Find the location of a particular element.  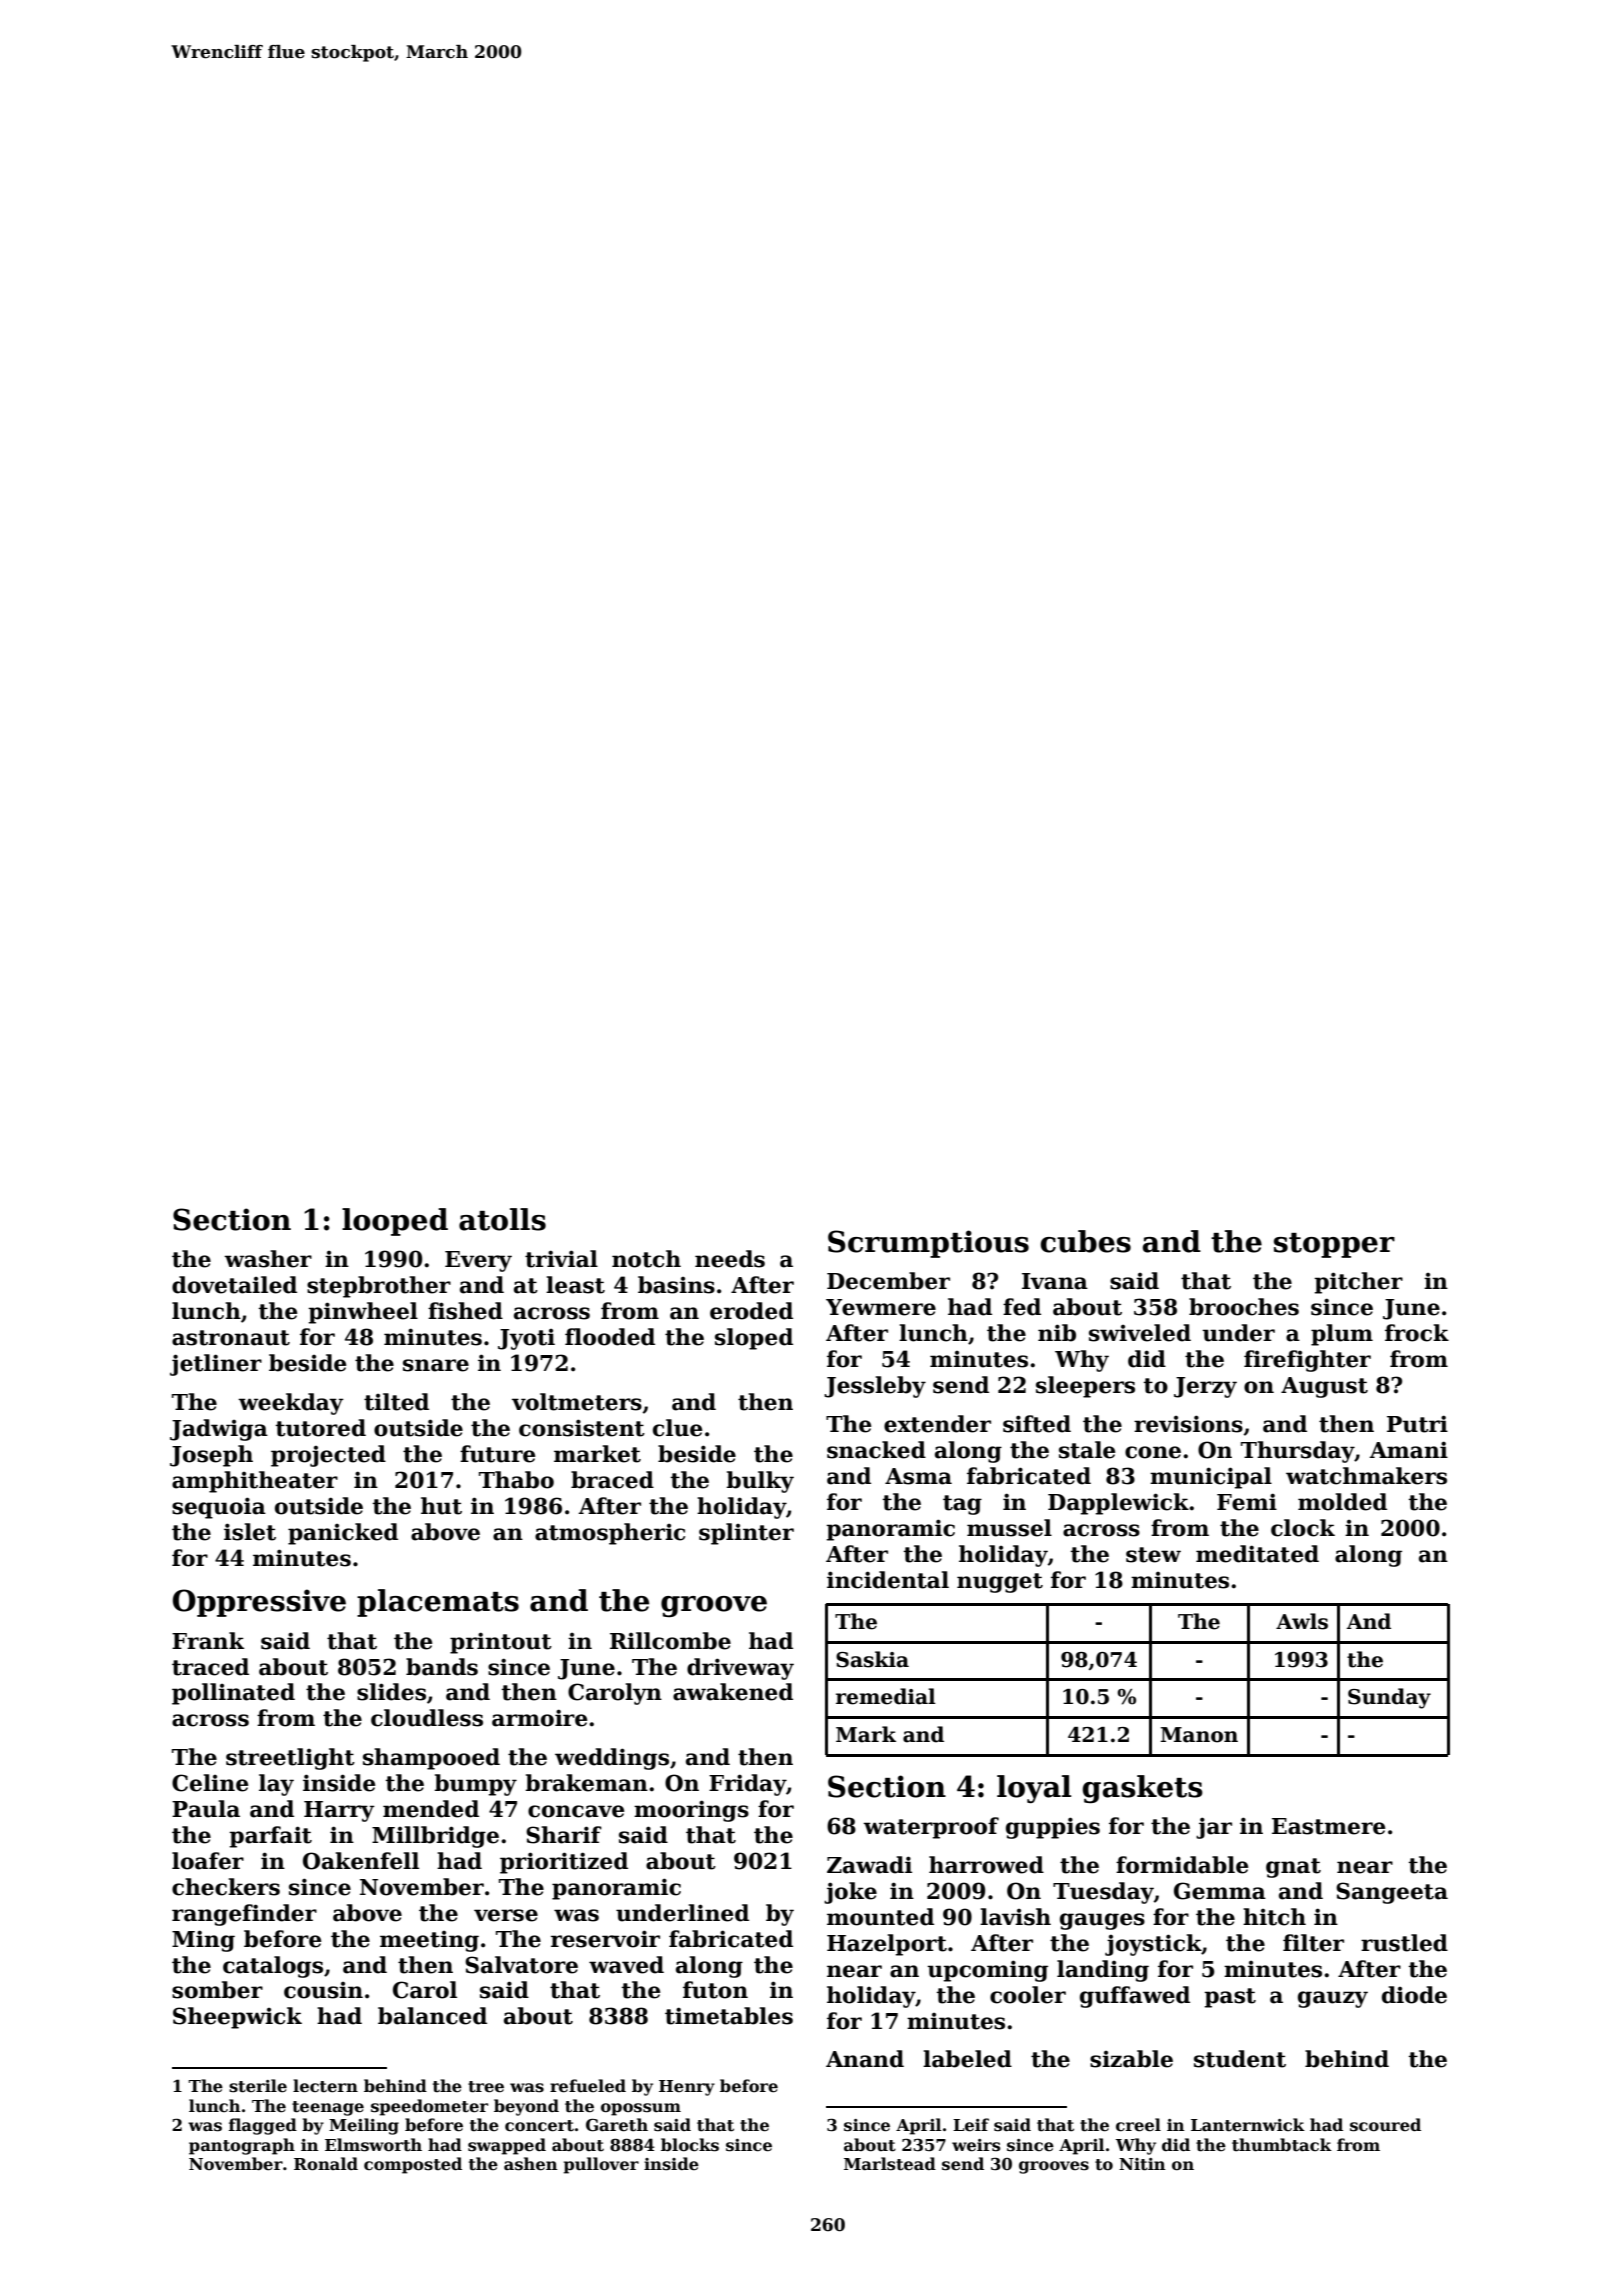

washer is located at coordinates (268, 1259).
